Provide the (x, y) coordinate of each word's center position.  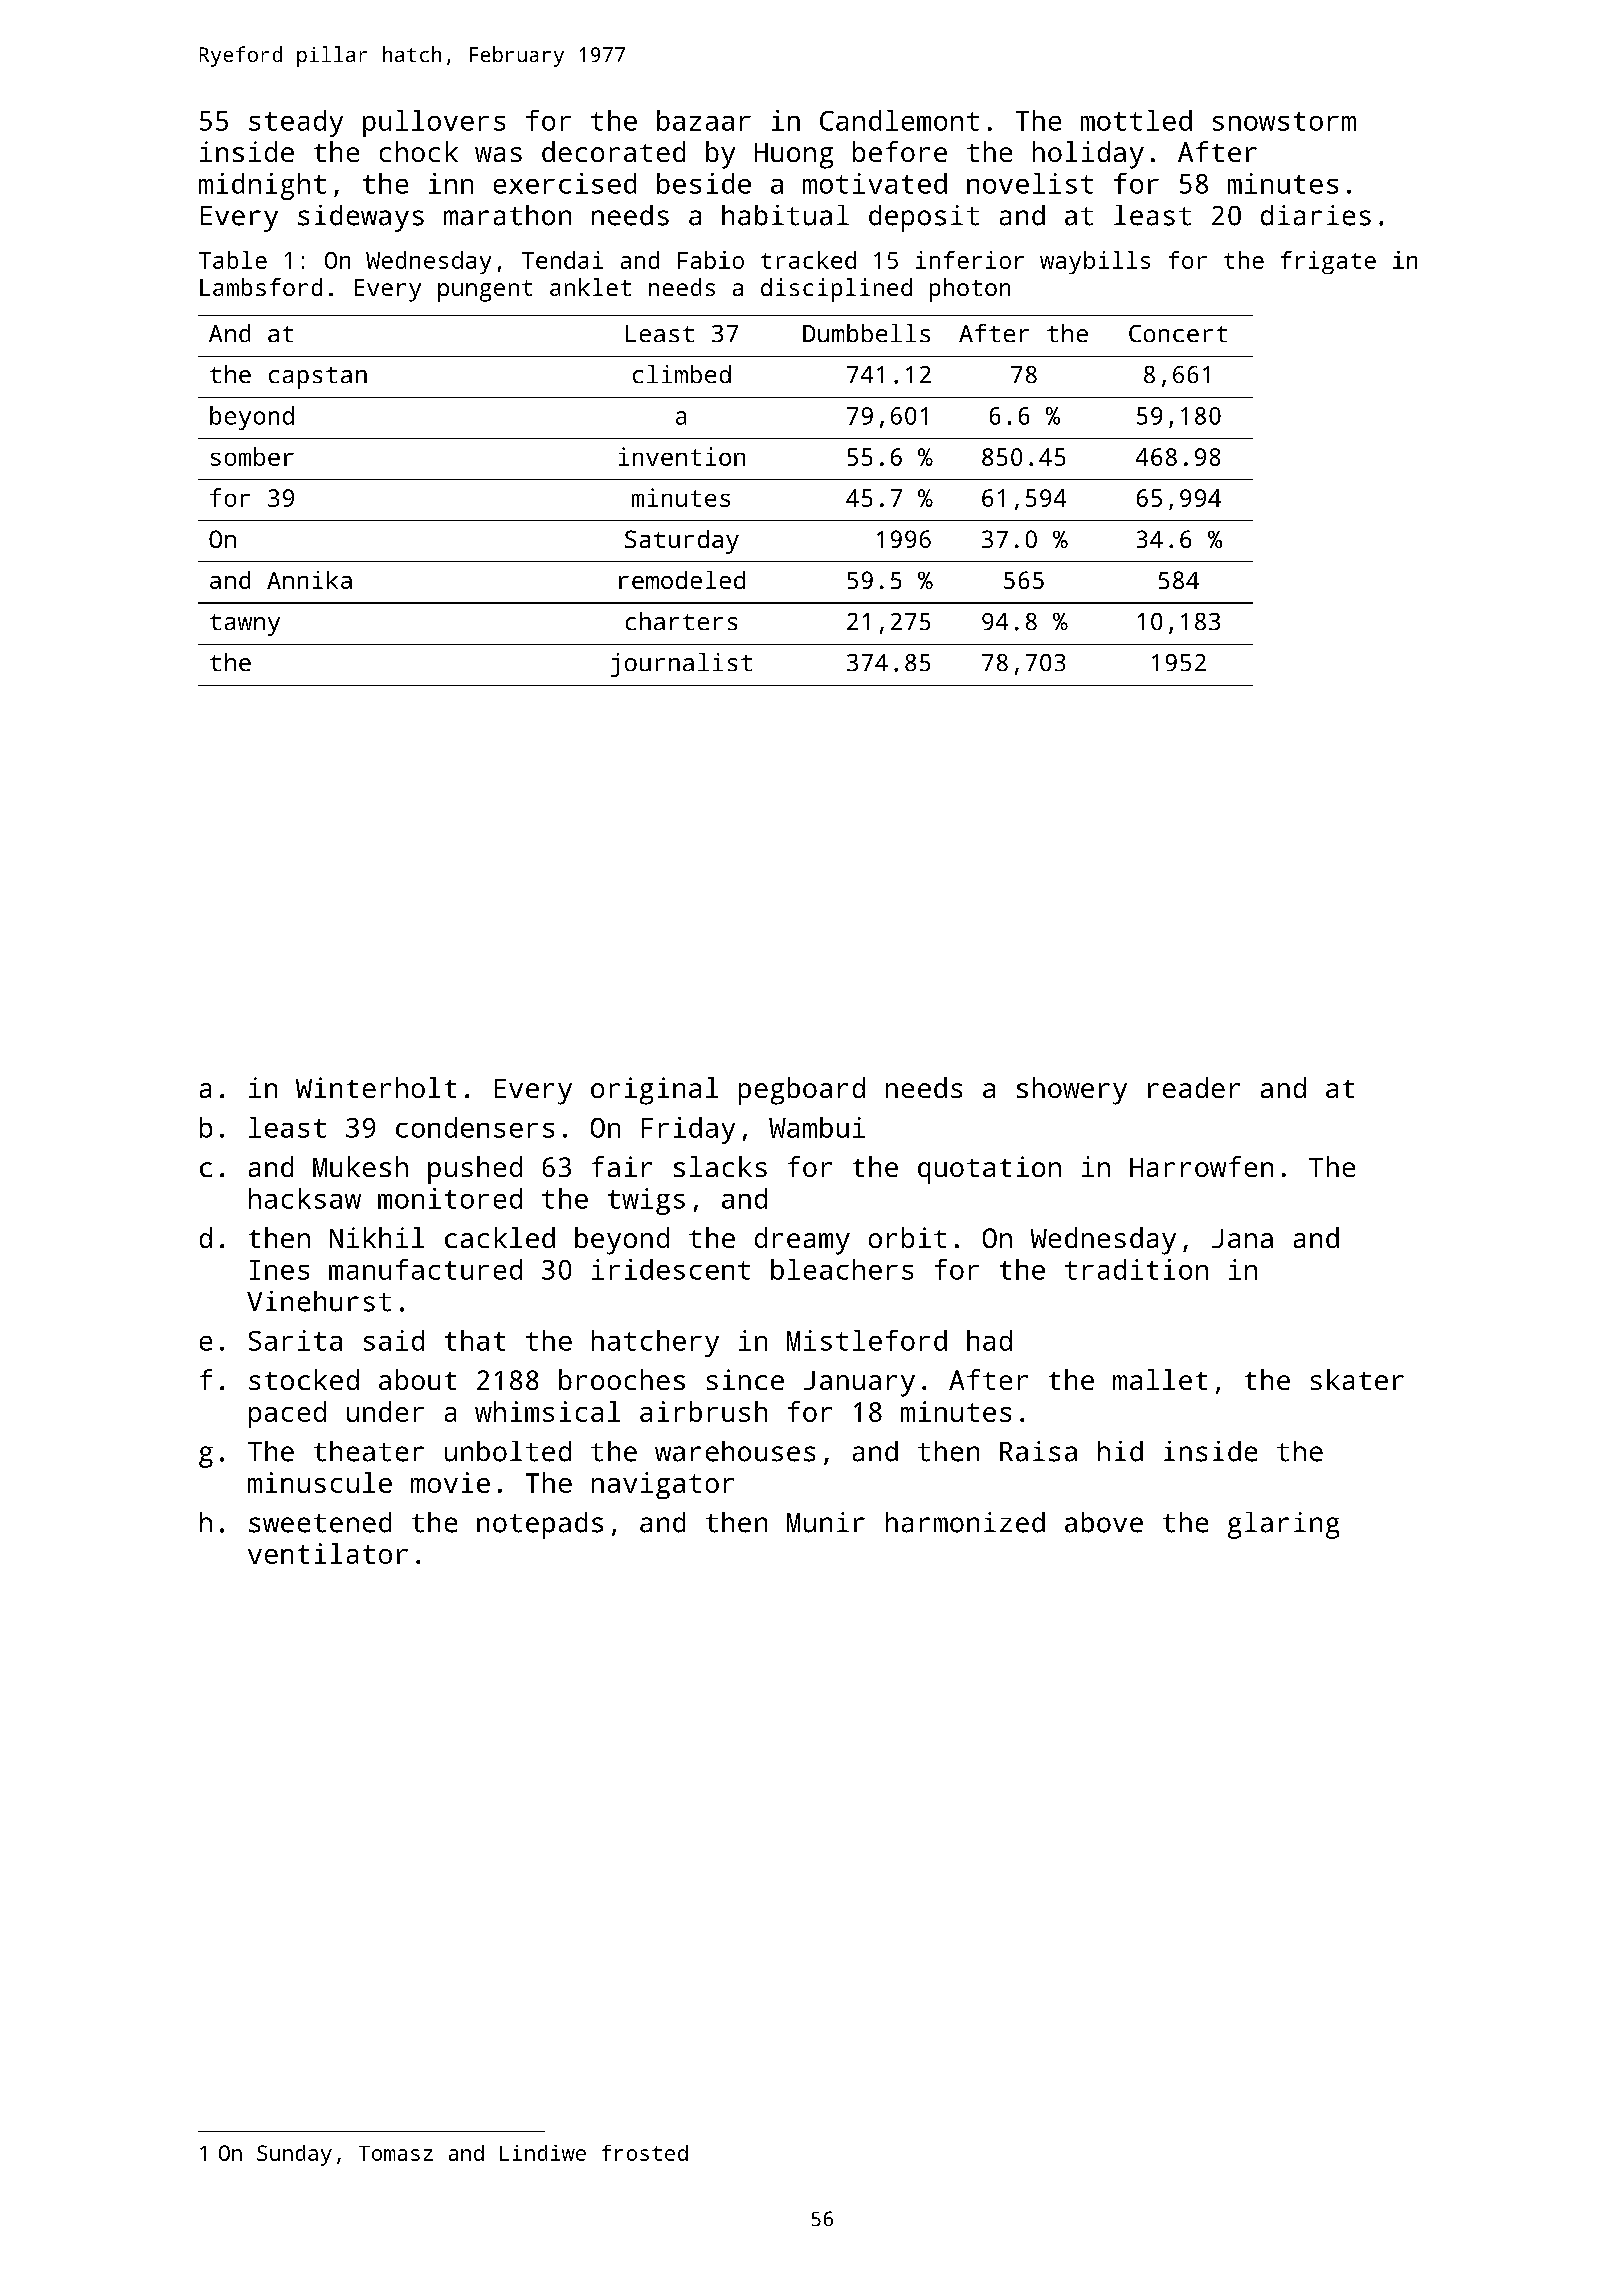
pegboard (802, 1091)
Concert (1178, 333)
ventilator (328, 1553)
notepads (540, 1525)
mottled (1136, 120)
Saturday (682, 542)
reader (1194, 1087)
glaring (1283, 1525)
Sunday (294, 2155)
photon (970, 290)
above (1104, 1522)
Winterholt (376, 1087)
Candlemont (899, 120)
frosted (645, 2153)
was (498, 154)
